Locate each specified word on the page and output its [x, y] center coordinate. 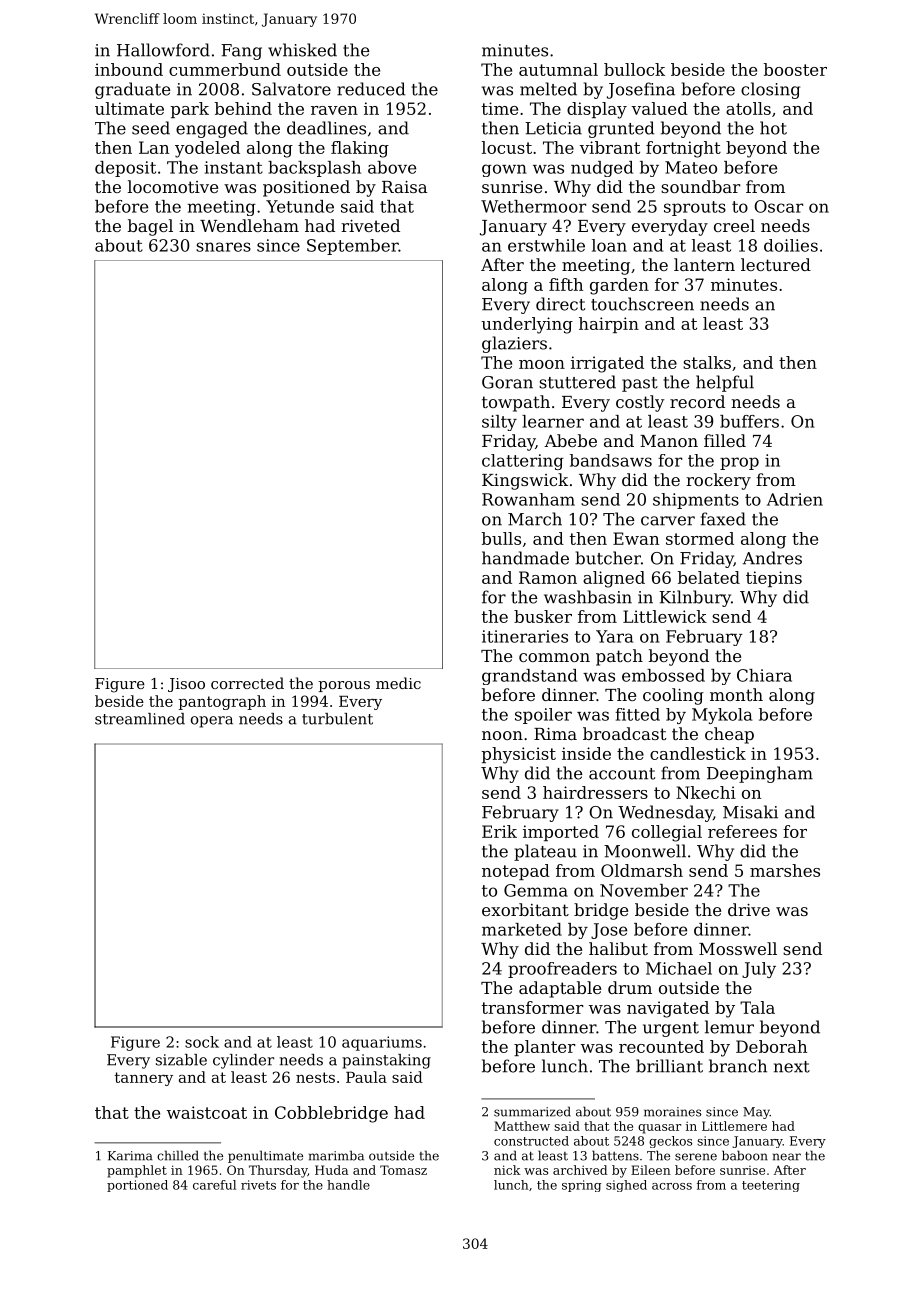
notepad [516, 872]
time [500, 108]
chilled [178, 1155]
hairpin [609, 325]
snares [223, 247]
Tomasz [403, 1170]
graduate [133, 90]
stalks [707, 362]
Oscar [778, 206]
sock [202, 1042]
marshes [785, 870]
